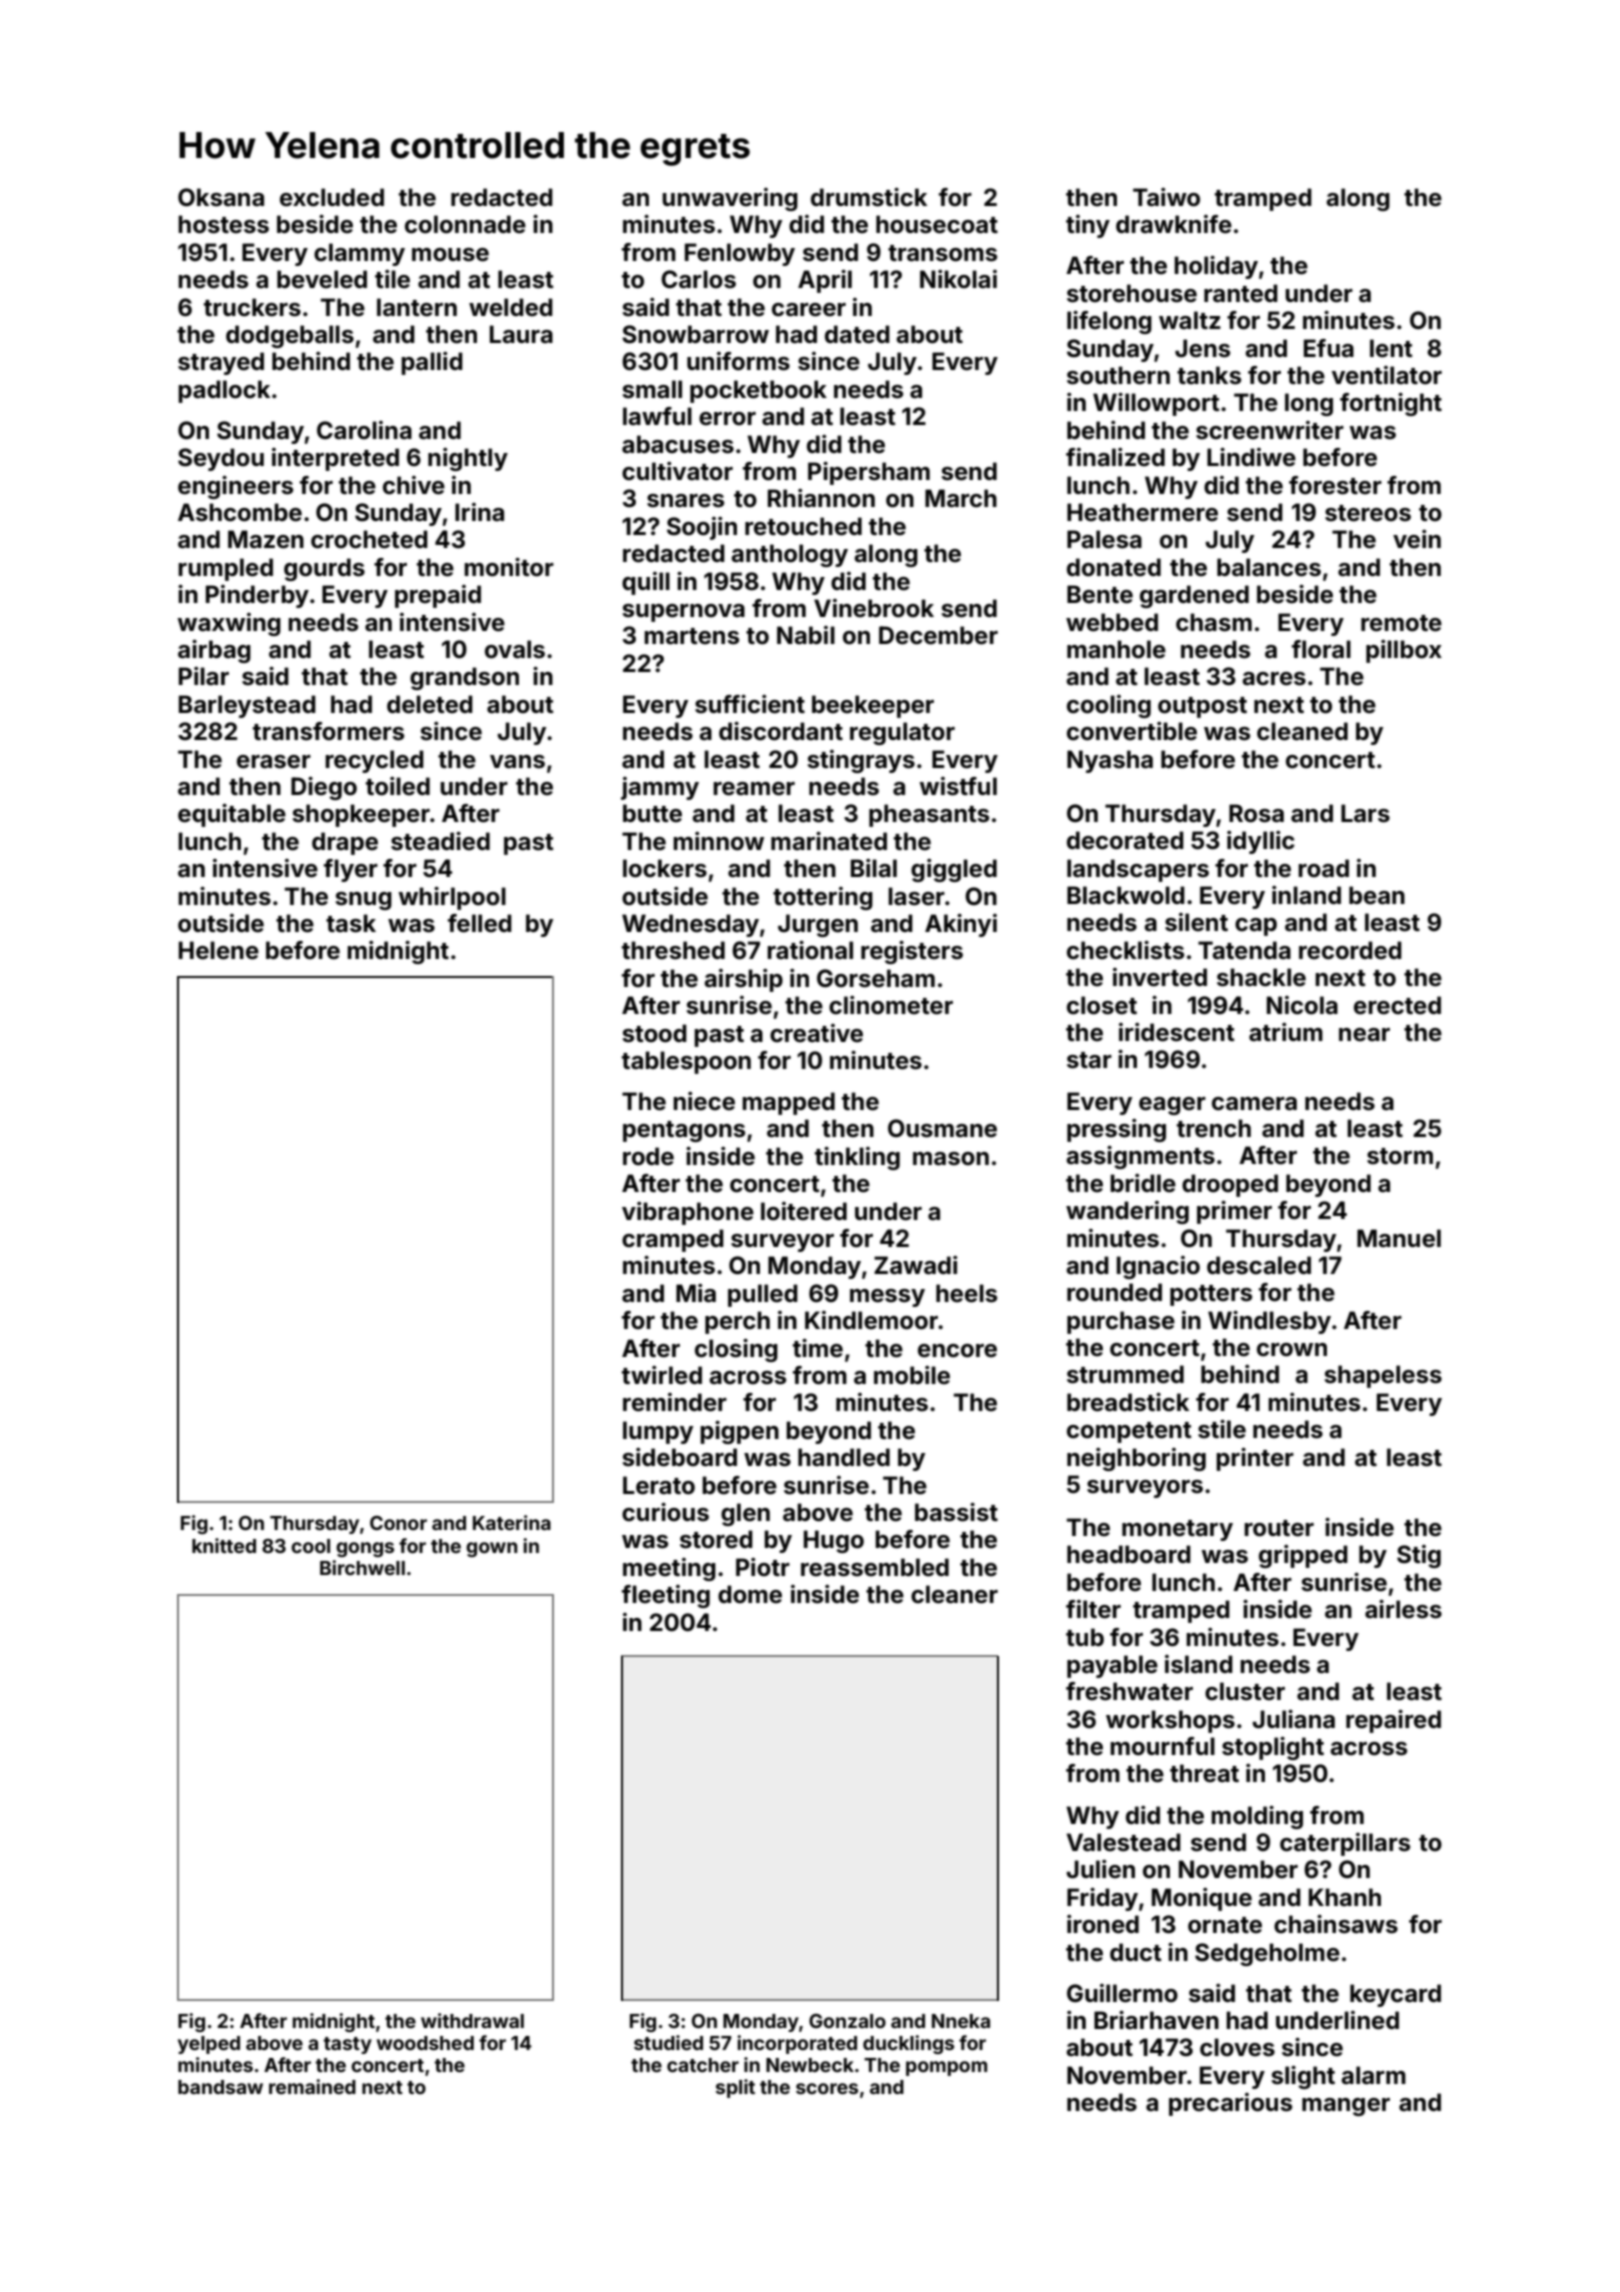 The width and height of the page is (1620, 2292). Describe the element at coordinates (361, 815) in the page. I see `shopkeeper` at that location.
